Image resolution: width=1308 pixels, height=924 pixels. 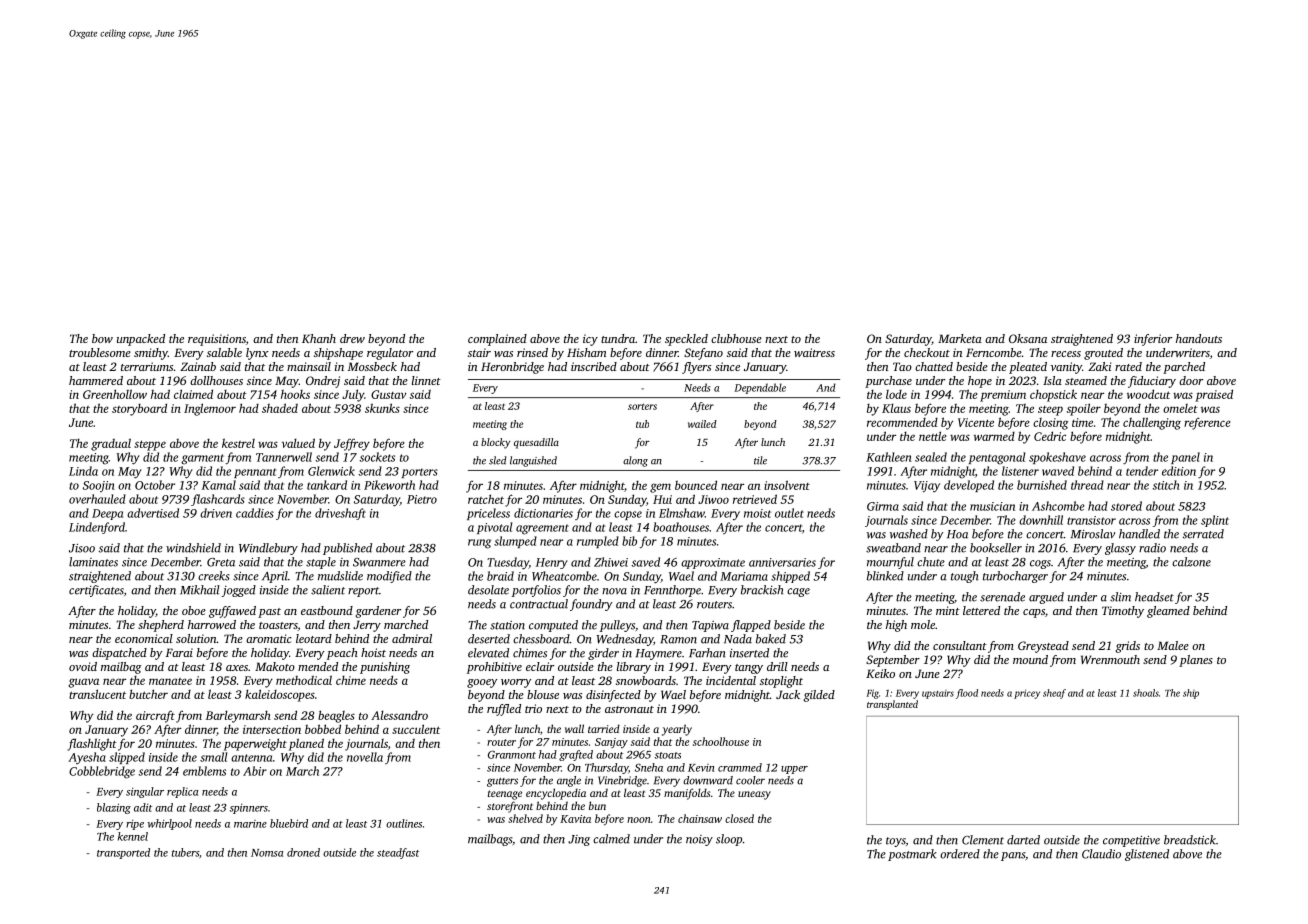 What do you see at coordinates (782, 562) in the screenshot?
I see `anniversaries` at bounding box center [782, 562].
